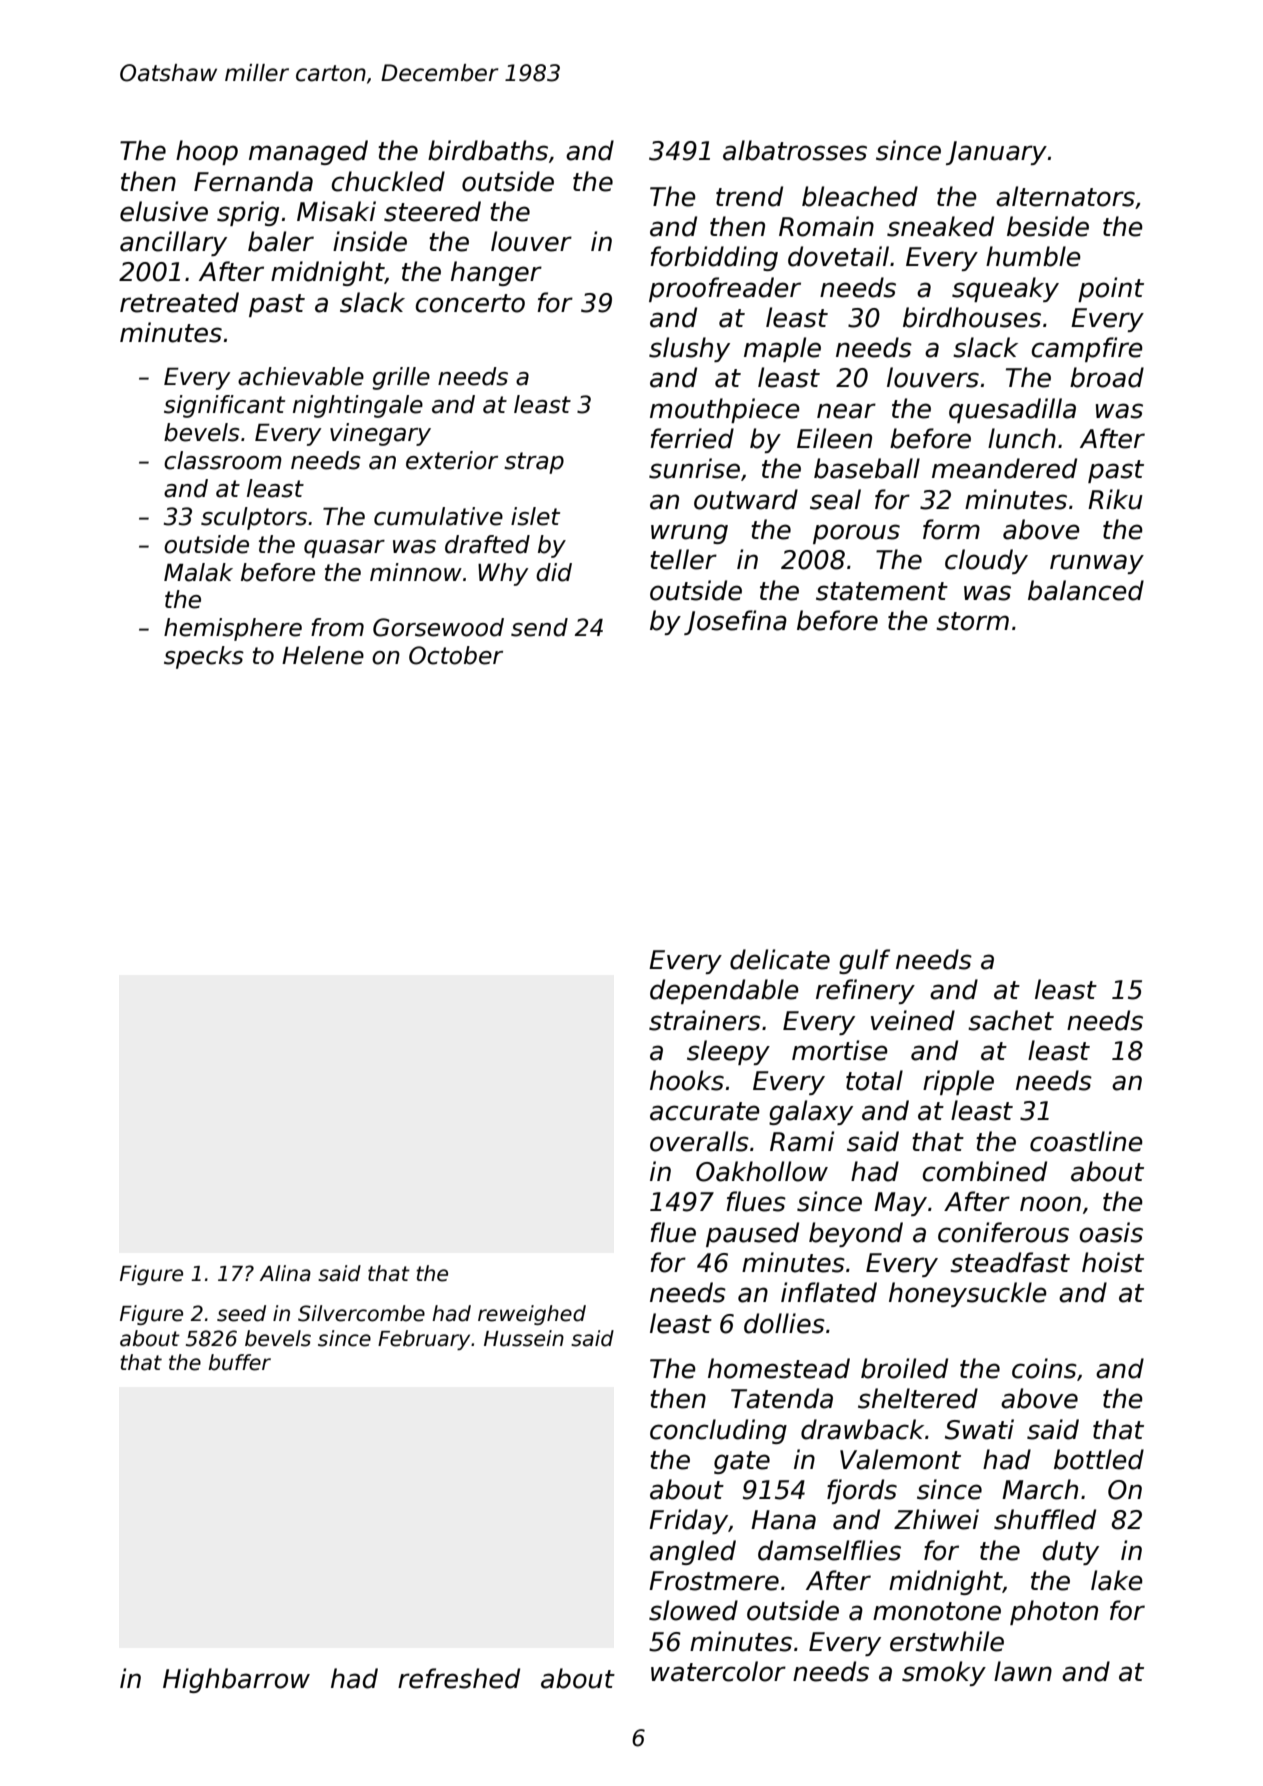 The height and width of the screenshot is (1786, 1263). I want to click on balanced, so click(1086, 590).
